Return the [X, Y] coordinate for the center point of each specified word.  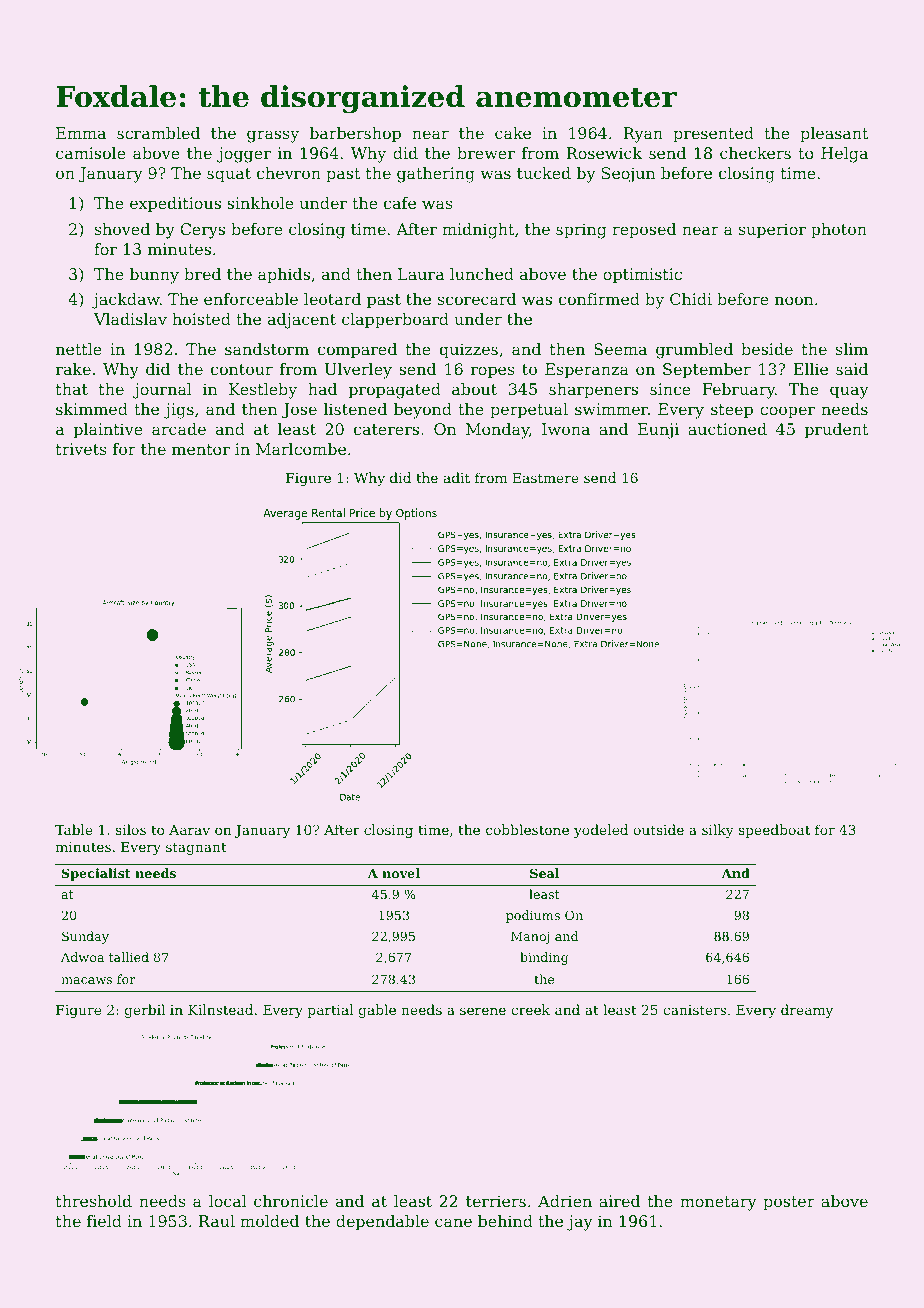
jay [580, 1223]
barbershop [355, 135]
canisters [694, 1010]
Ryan [643, 135]
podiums [533, 916]
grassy [273, 136]
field [104, 1221]
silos [131, 829]
